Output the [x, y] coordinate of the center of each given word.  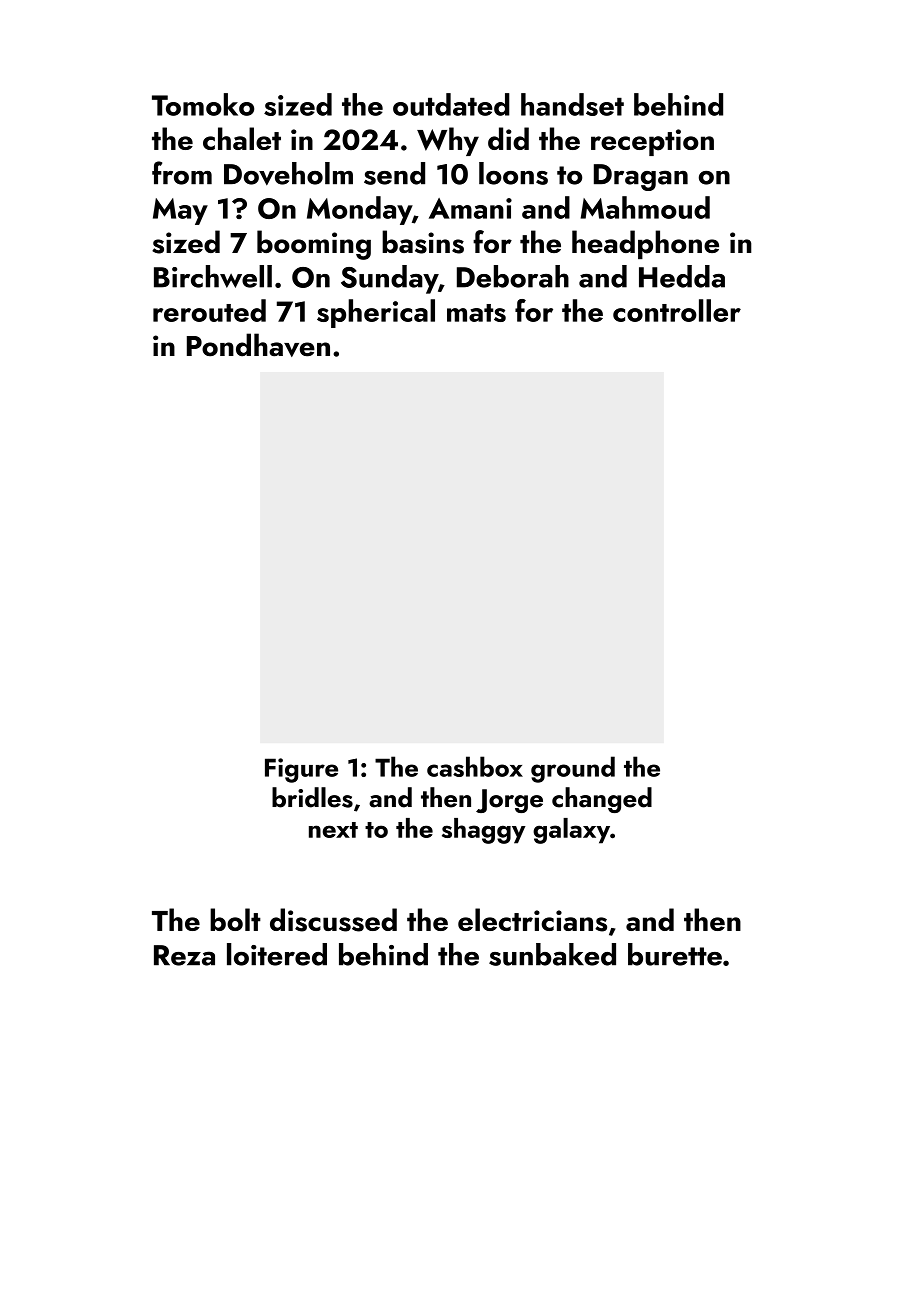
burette [675, 954]
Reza [184, 955]
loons [513, 173]
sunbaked [552, 954]
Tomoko [203, 104]
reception [652, 142]
